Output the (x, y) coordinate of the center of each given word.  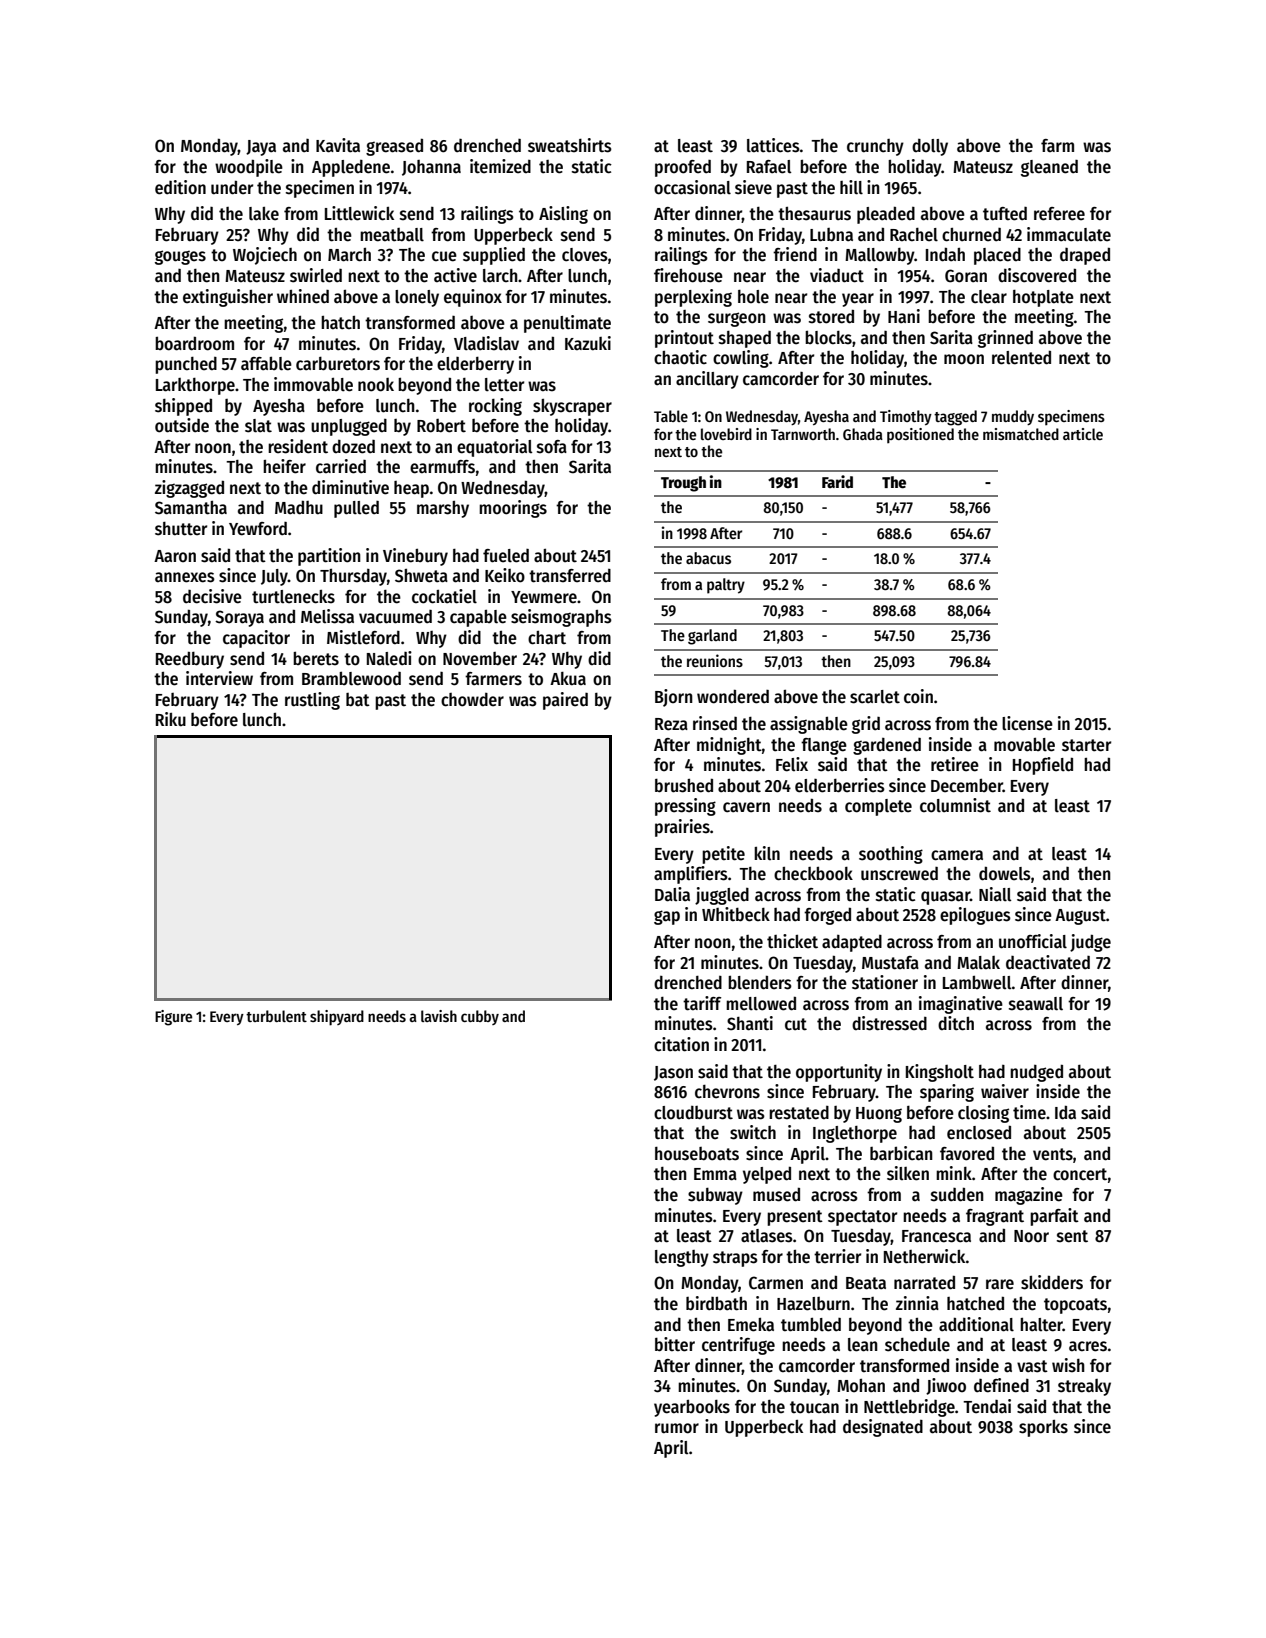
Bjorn (674, 698)
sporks (1043, 1428)
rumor (677, 1428)
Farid (837, 481)
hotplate (1043, 298)
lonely (417, 298)
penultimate (567, 324)
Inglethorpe (855, 1134)
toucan (814, 1407)
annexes (185, 577)
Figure (173, 1018)
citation (681, 1044)
